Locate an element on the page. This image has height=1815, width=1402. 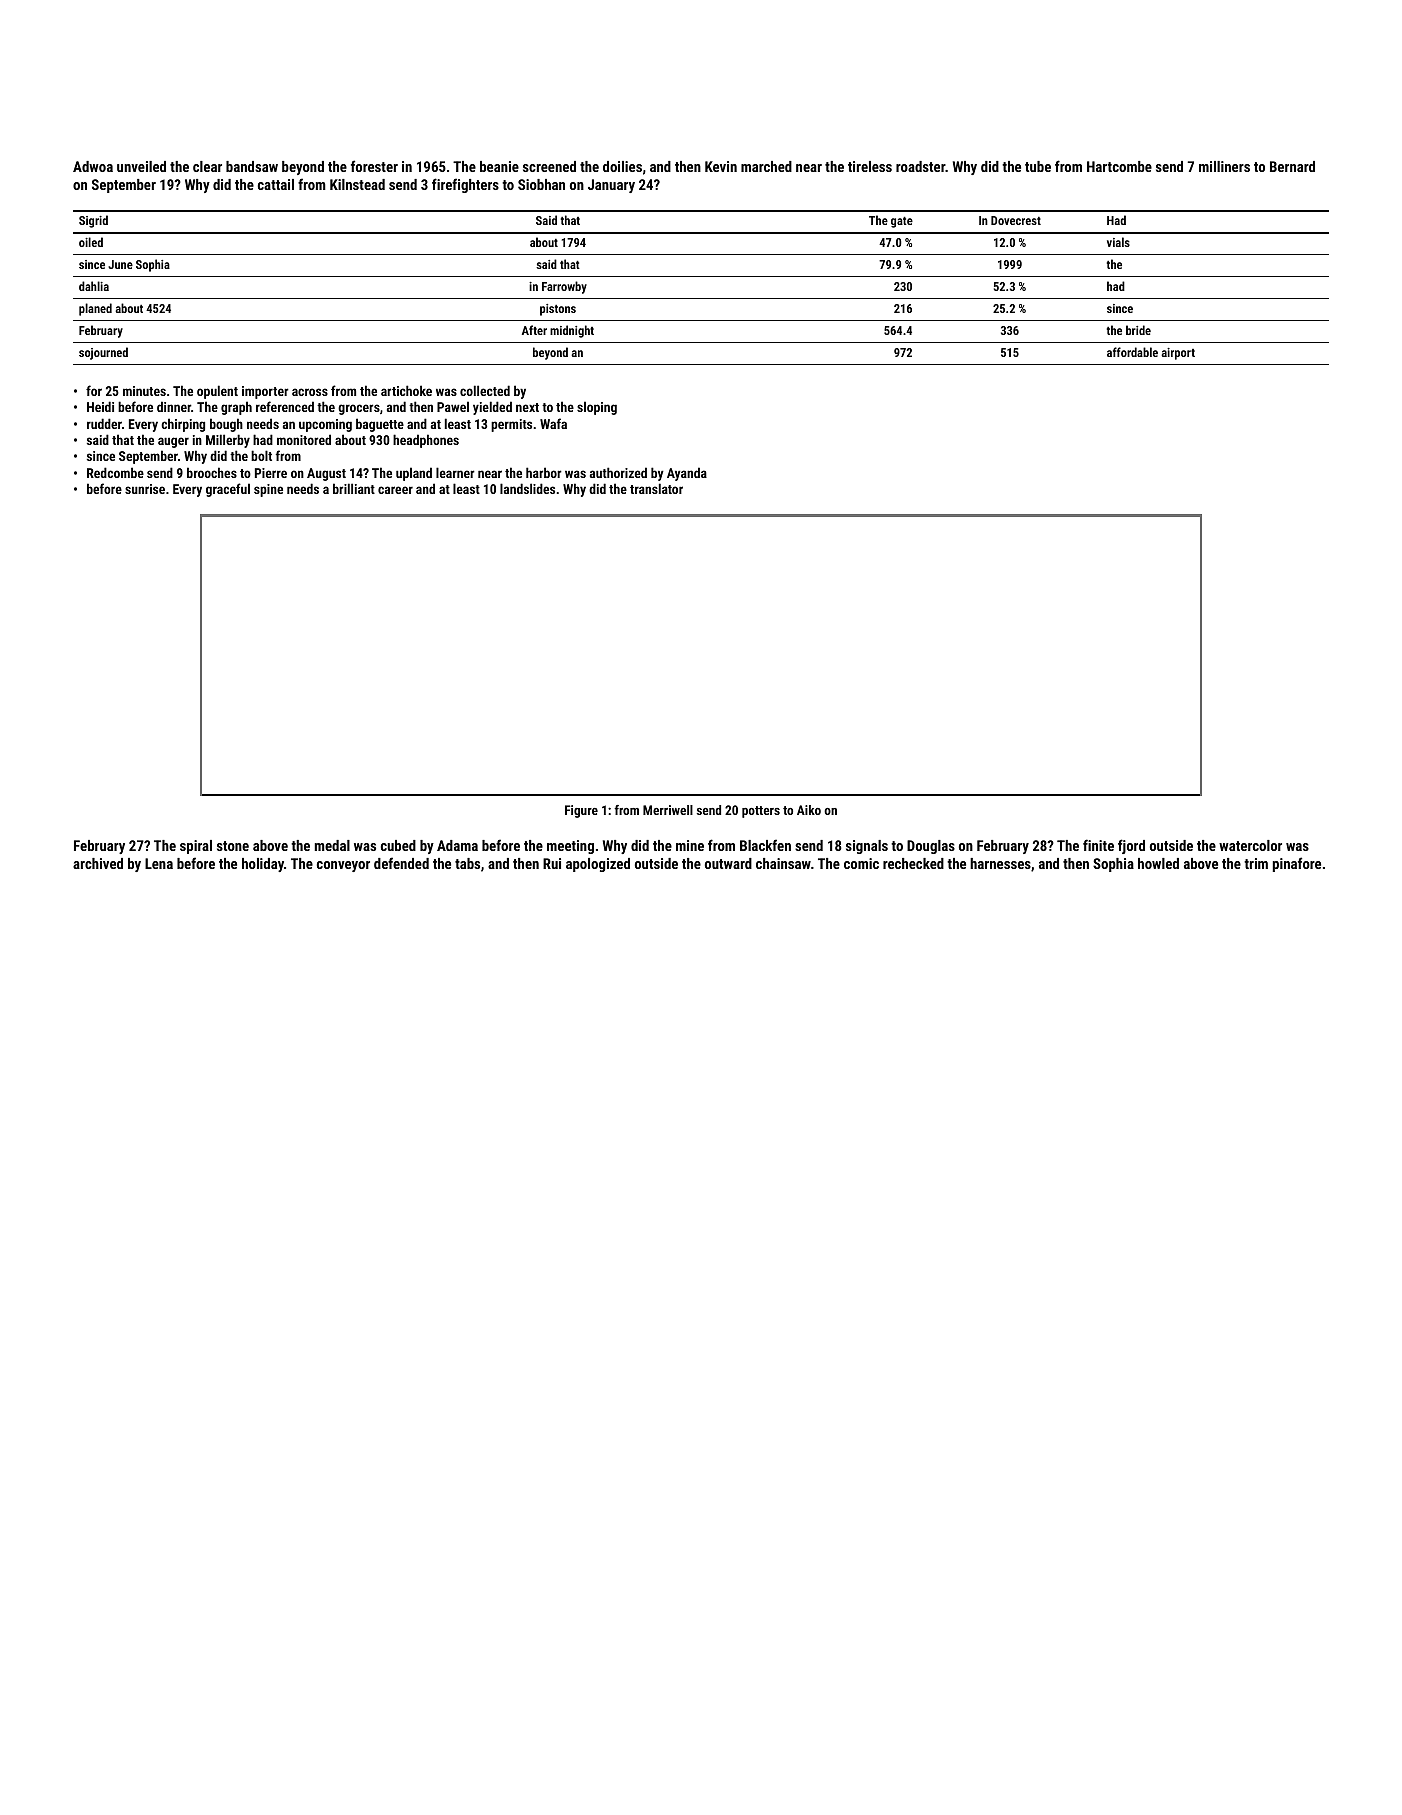
airport is located at coordinates (1178, 354).
